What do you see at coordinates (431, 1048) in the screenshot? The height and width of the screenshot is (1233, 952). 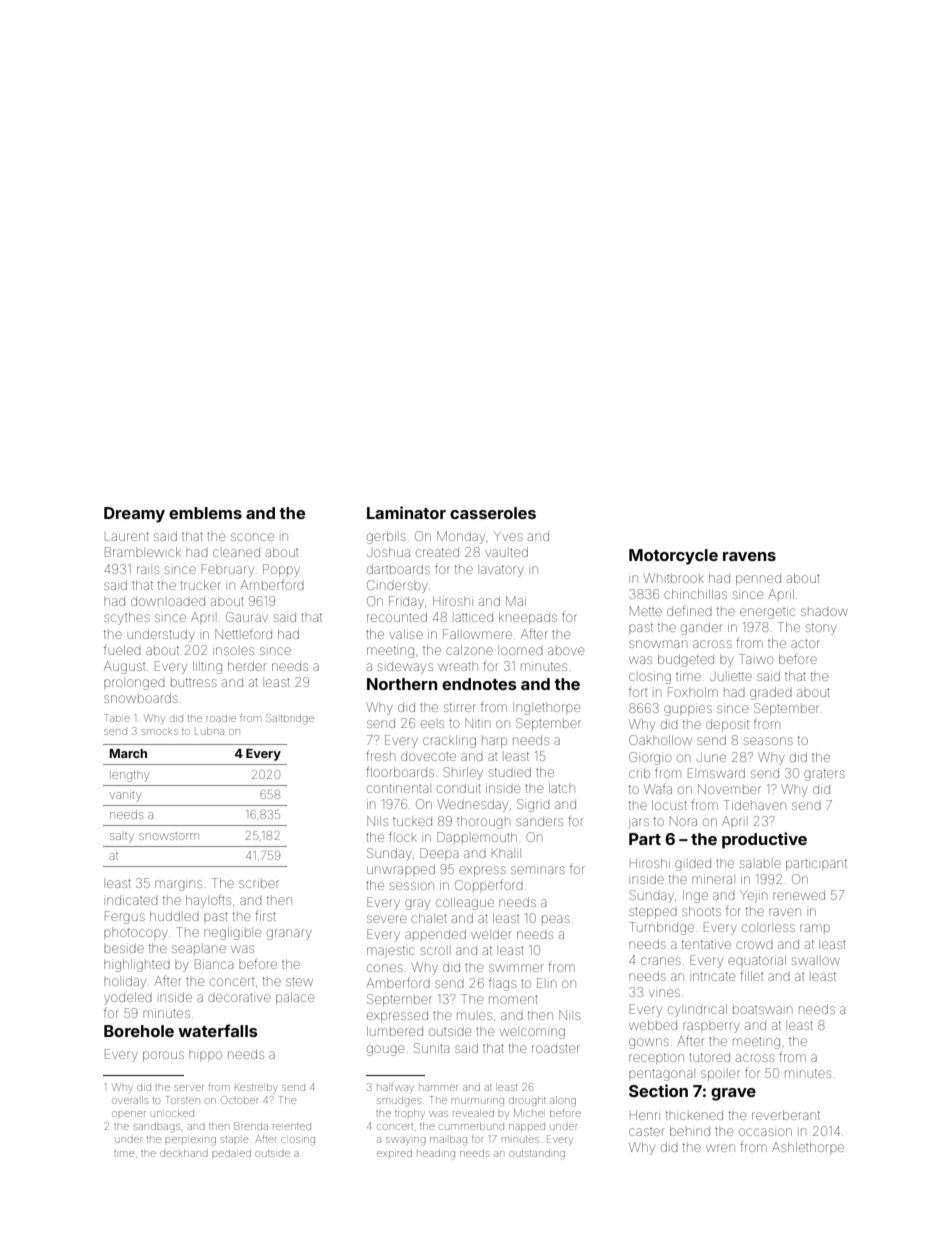 I see `Sunita` at bounding box center [431, 1048].
